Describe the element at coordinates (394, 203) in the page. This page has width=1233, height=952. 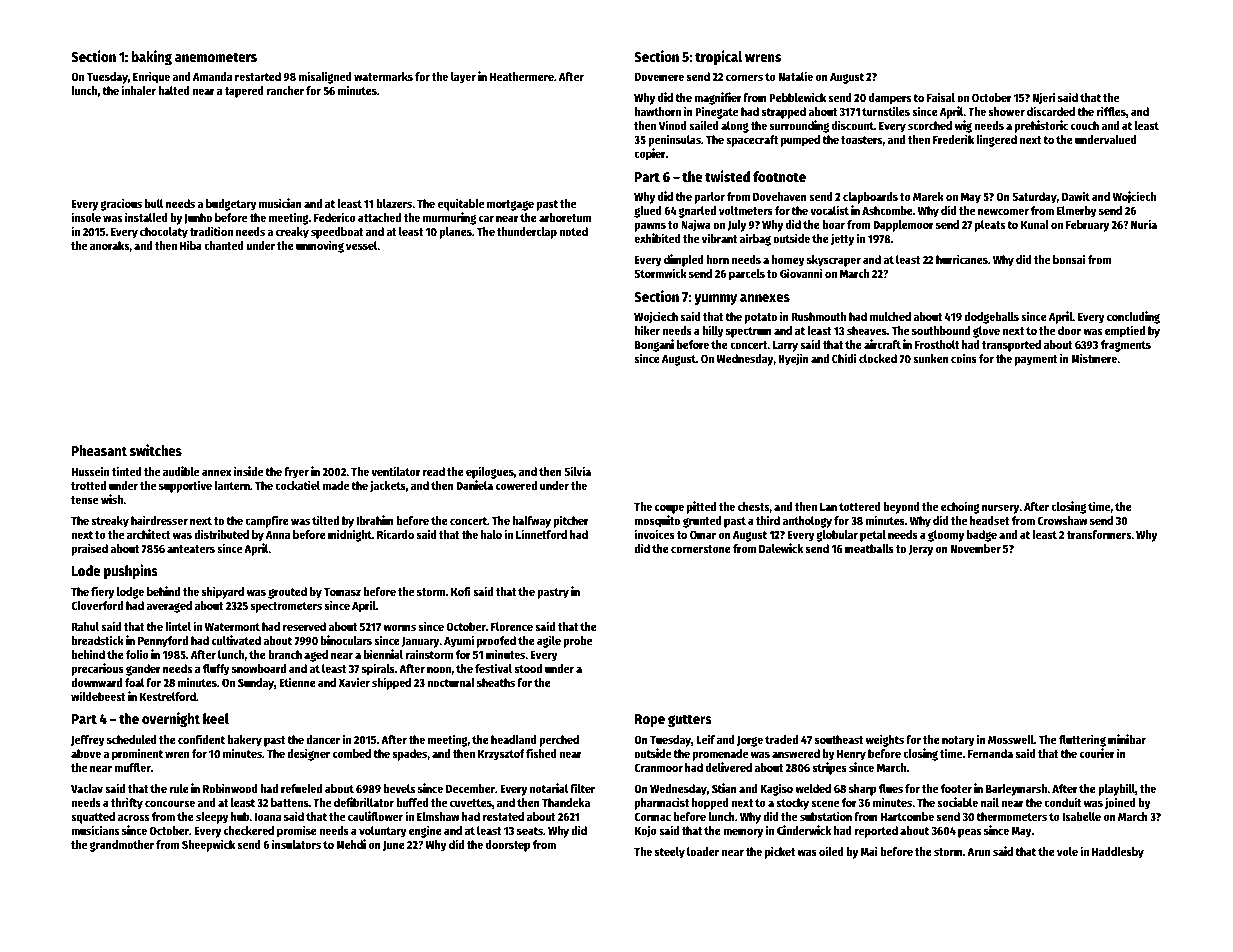
I see `blazers` at that location.
